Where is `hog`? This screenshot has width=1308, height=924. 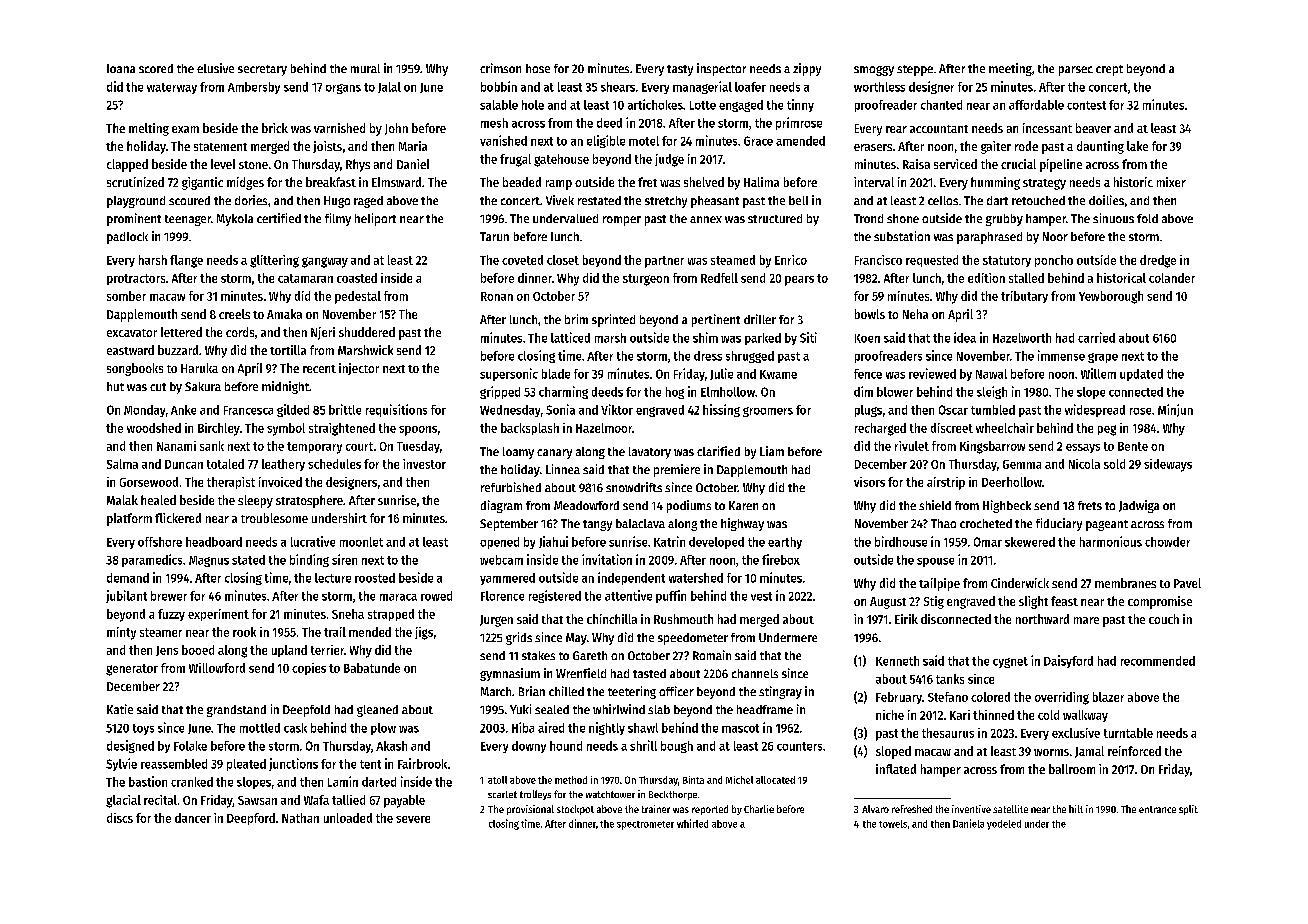 hog is located at coordinates (675, 393).
